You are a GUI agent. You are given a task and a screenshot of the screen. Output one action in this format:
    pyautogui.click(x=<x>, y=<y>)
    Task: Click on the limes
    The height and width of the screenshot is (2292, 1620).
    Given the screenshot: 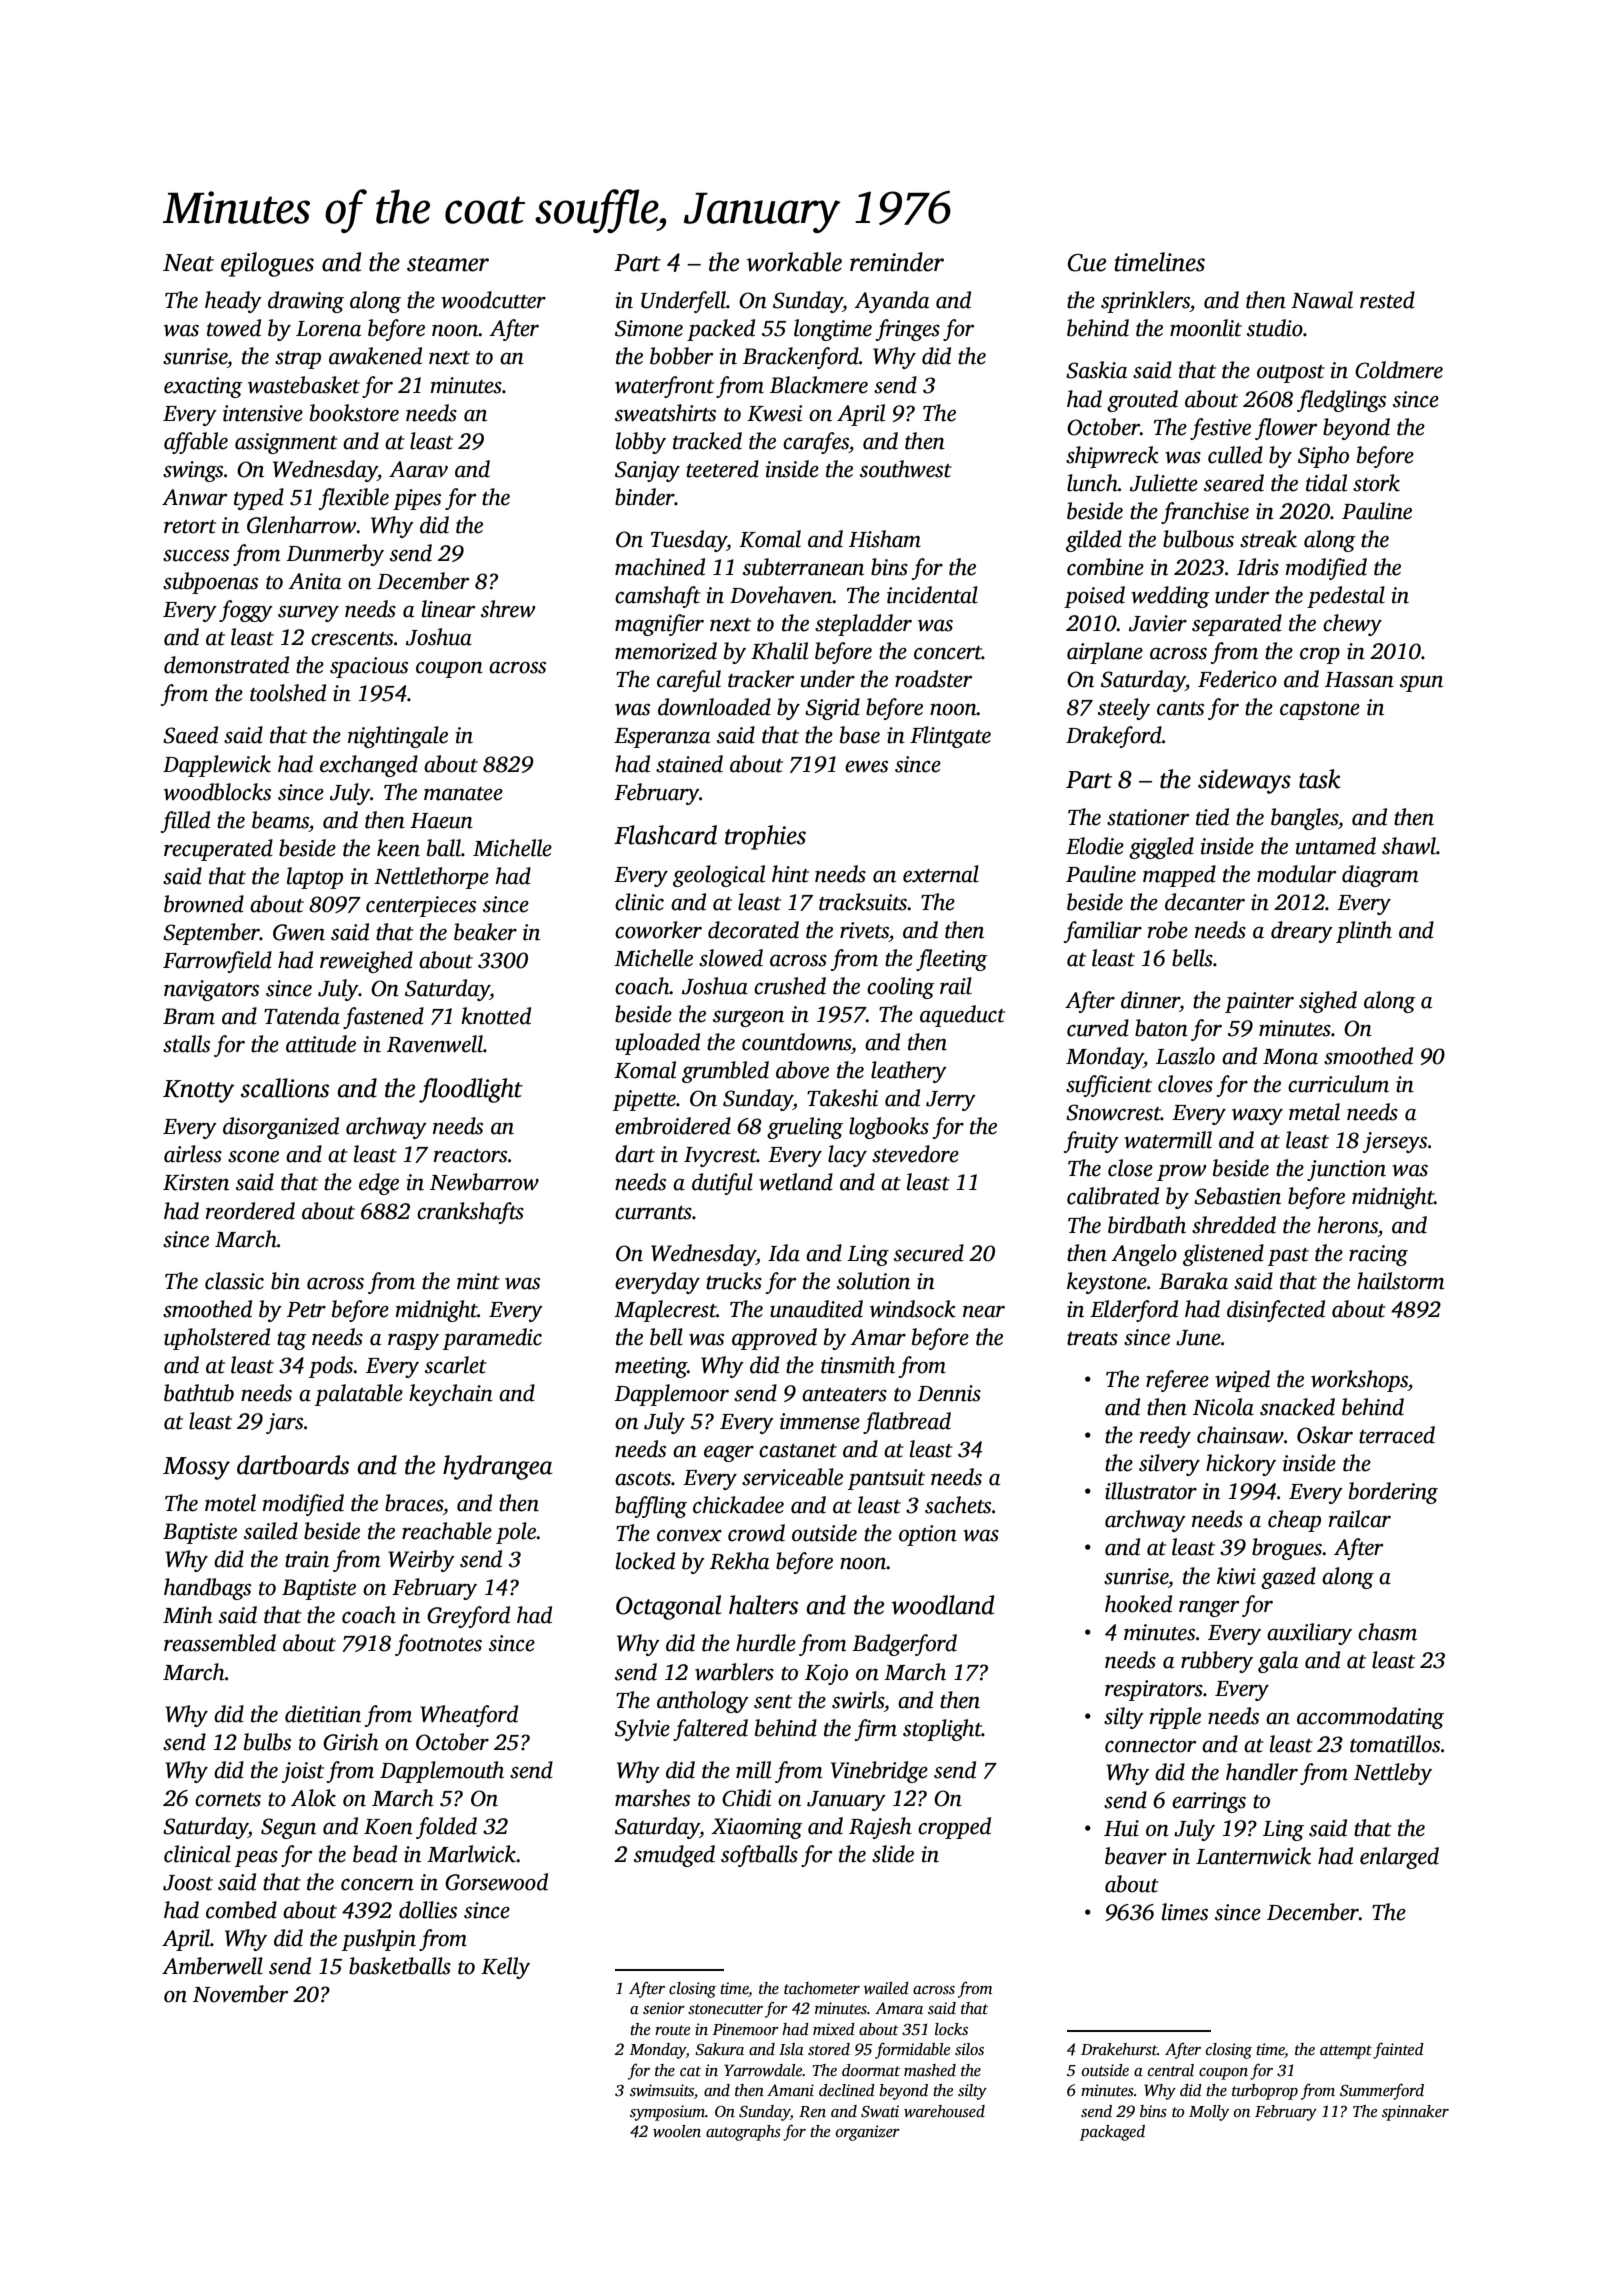 What is the action you would take?
    pyautogui.click(x=1185, y=1912)
